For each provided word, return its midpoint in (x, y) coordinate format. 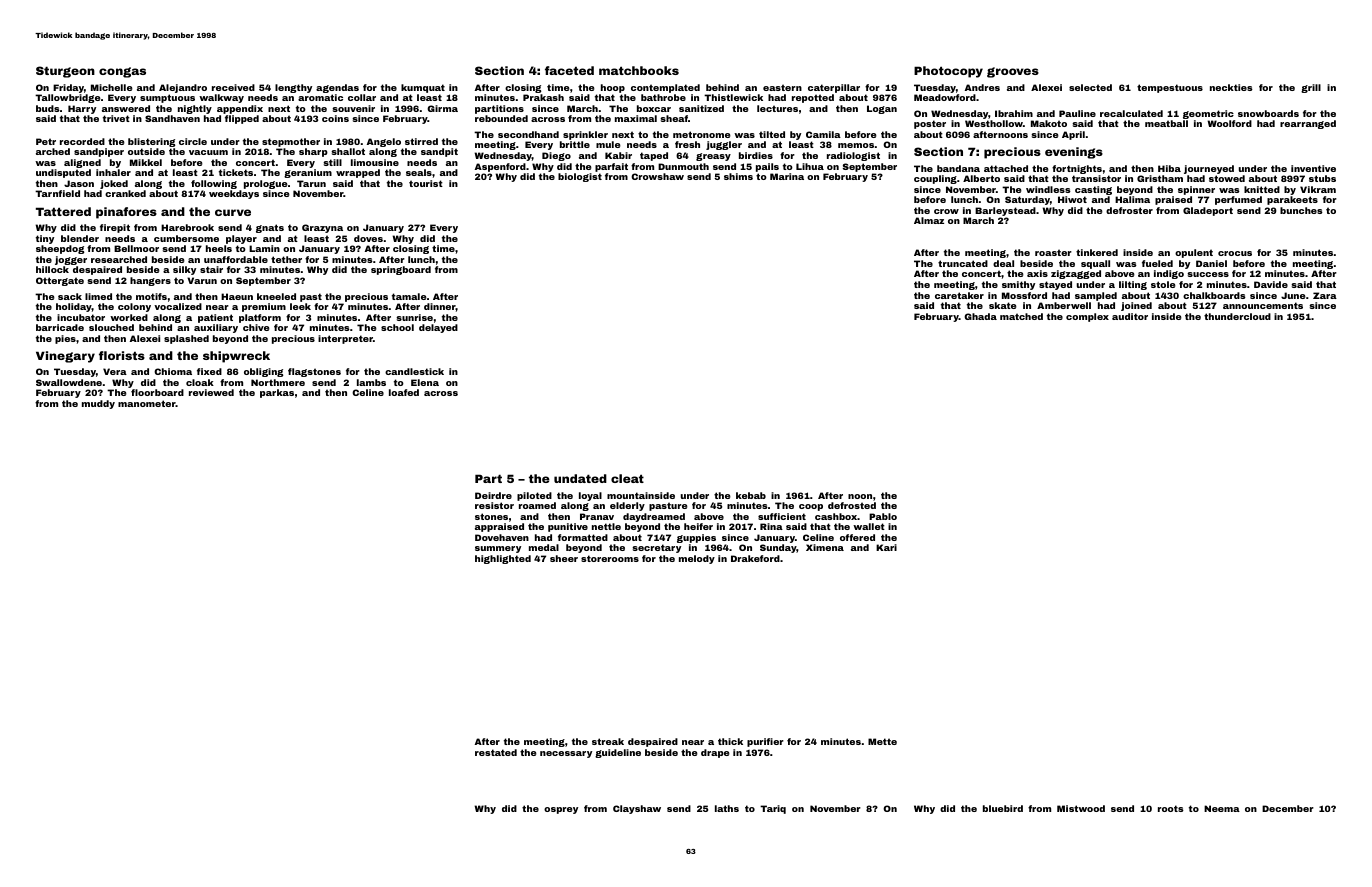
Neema (1222, 808)
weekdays (234, 194)
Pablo (883, 516)
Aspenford (500, 167)
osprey (561, 810)
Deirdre (493, 495)
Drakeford (755, 558)
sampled (1096, 296)
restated (496, 752)
